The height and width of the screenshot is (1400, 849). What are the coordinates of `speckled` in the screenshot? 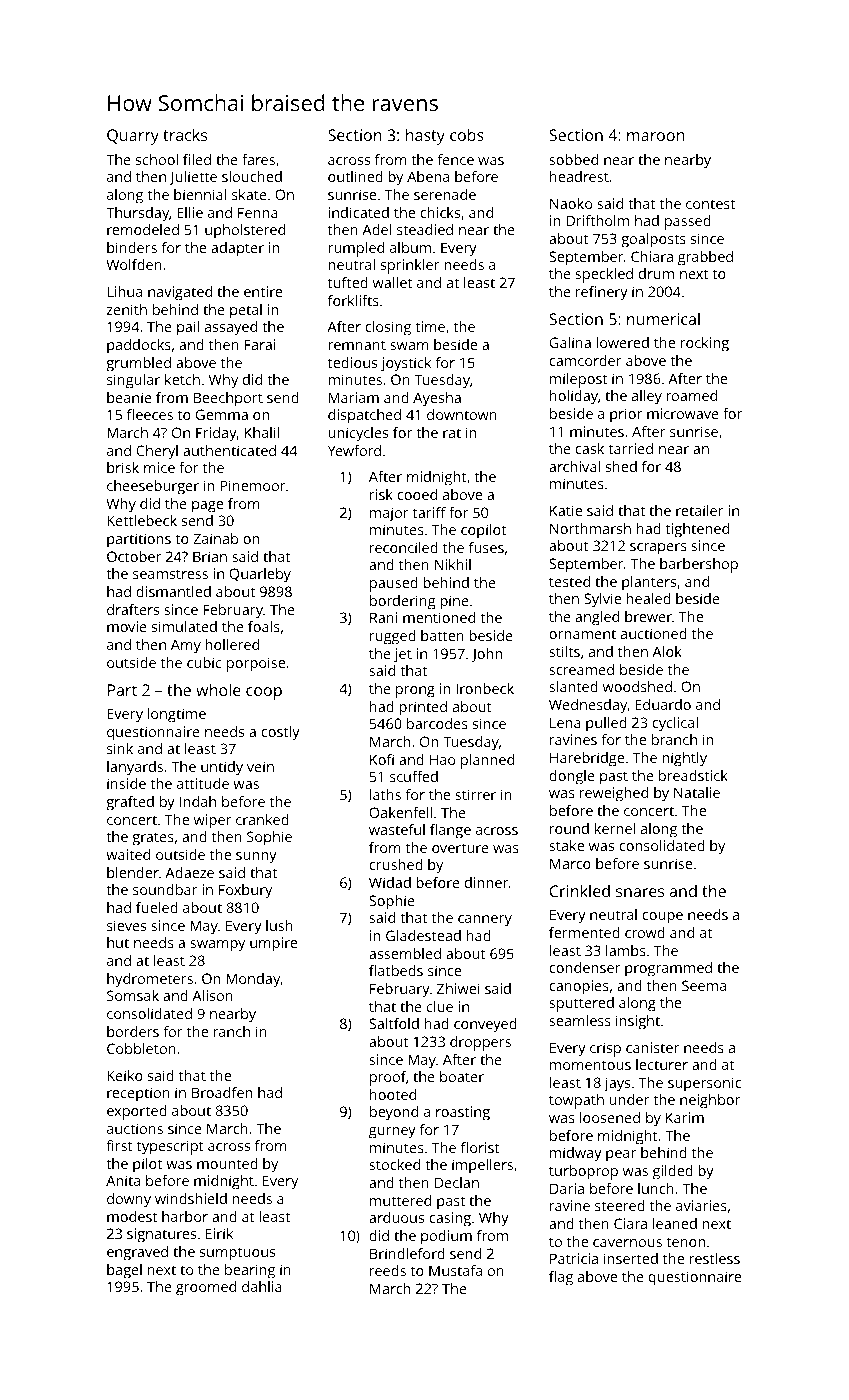 It's located at (604, 275).
